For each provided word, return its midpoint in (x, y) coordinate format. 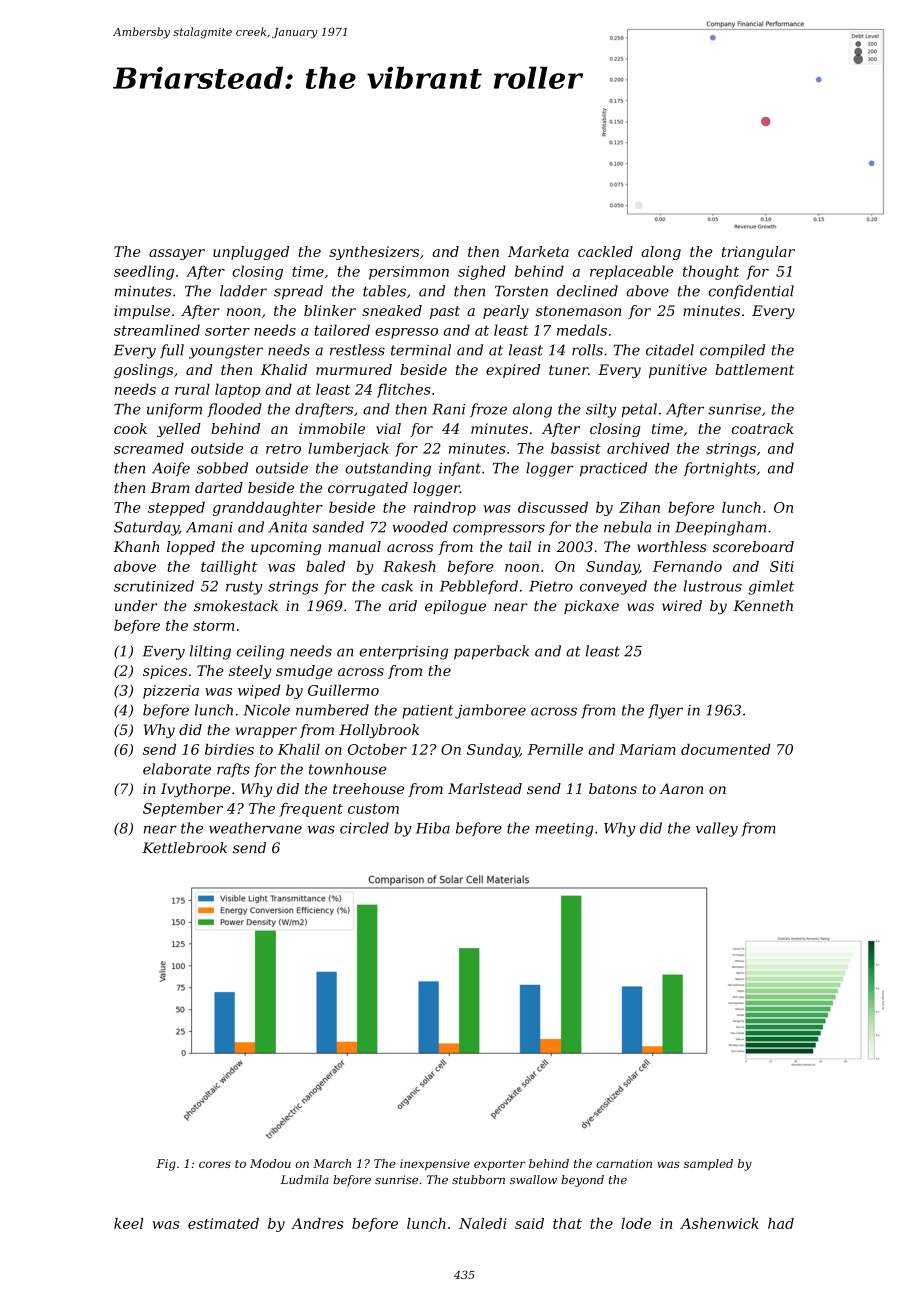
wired (682, 605)
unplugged (251, 253)
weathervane (255, 828)
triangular (758, 253)
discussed (553, 507)
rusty (244, 588)
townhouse (347, 769)
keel (128, 1223)
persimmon (409, 273)
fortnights (720, 469)
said (529, 1223)
